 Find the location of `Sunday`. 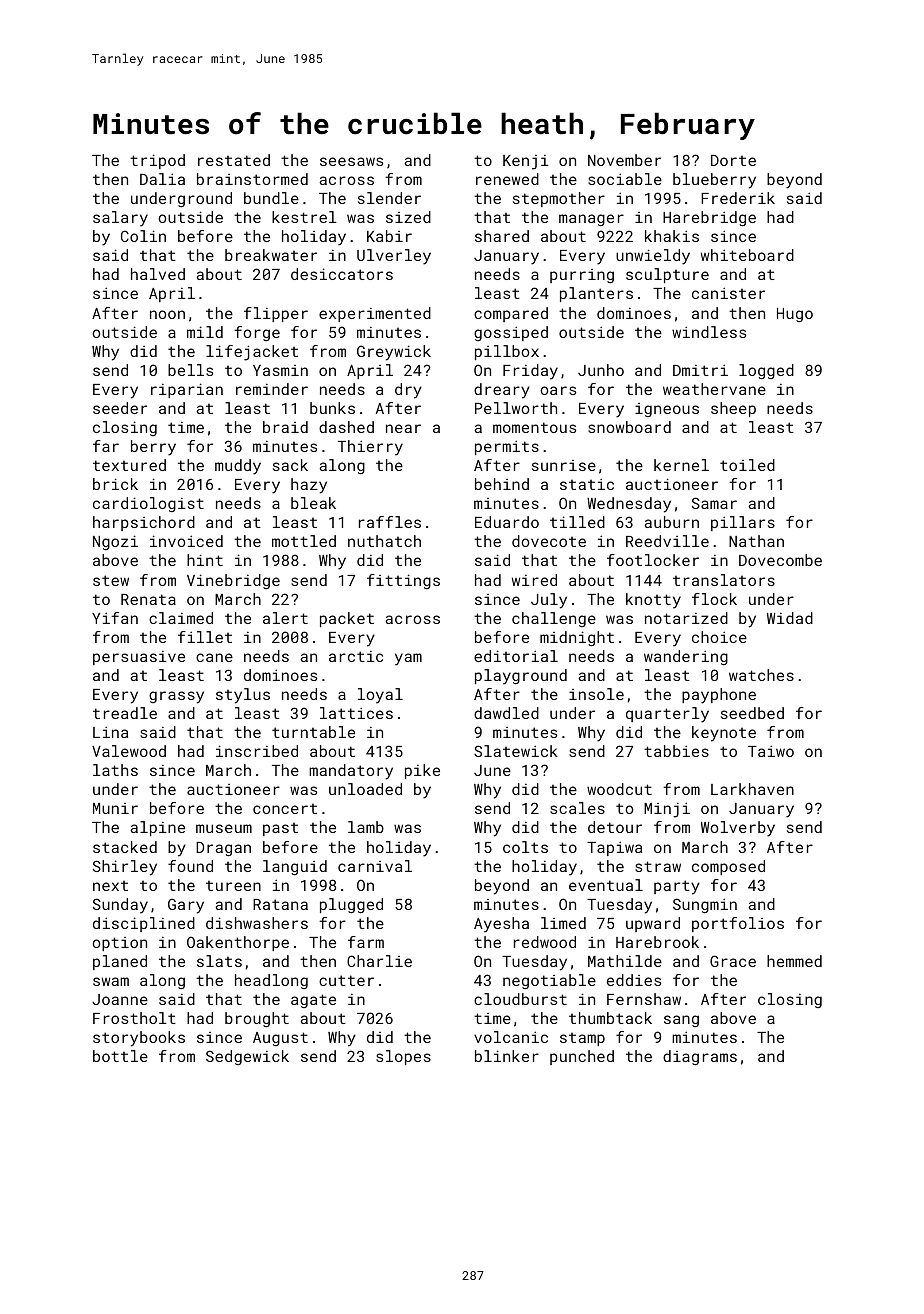

Sunday is located at coordinates (120, 906).
